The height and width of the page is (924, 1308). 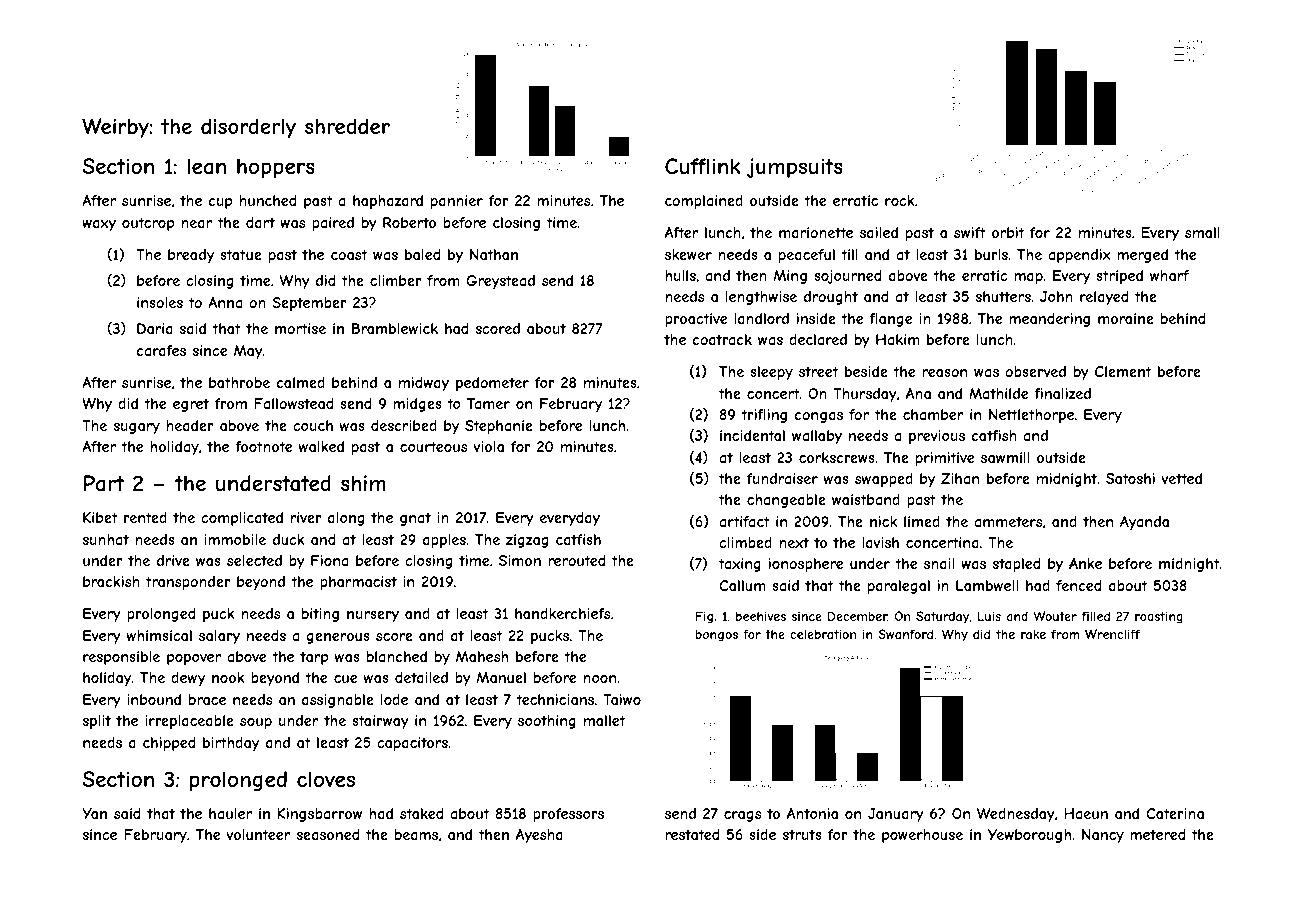 What do you see at coordinates (258, 834) in the page?
I see `volunteer` at bounding box center [258, 834].
